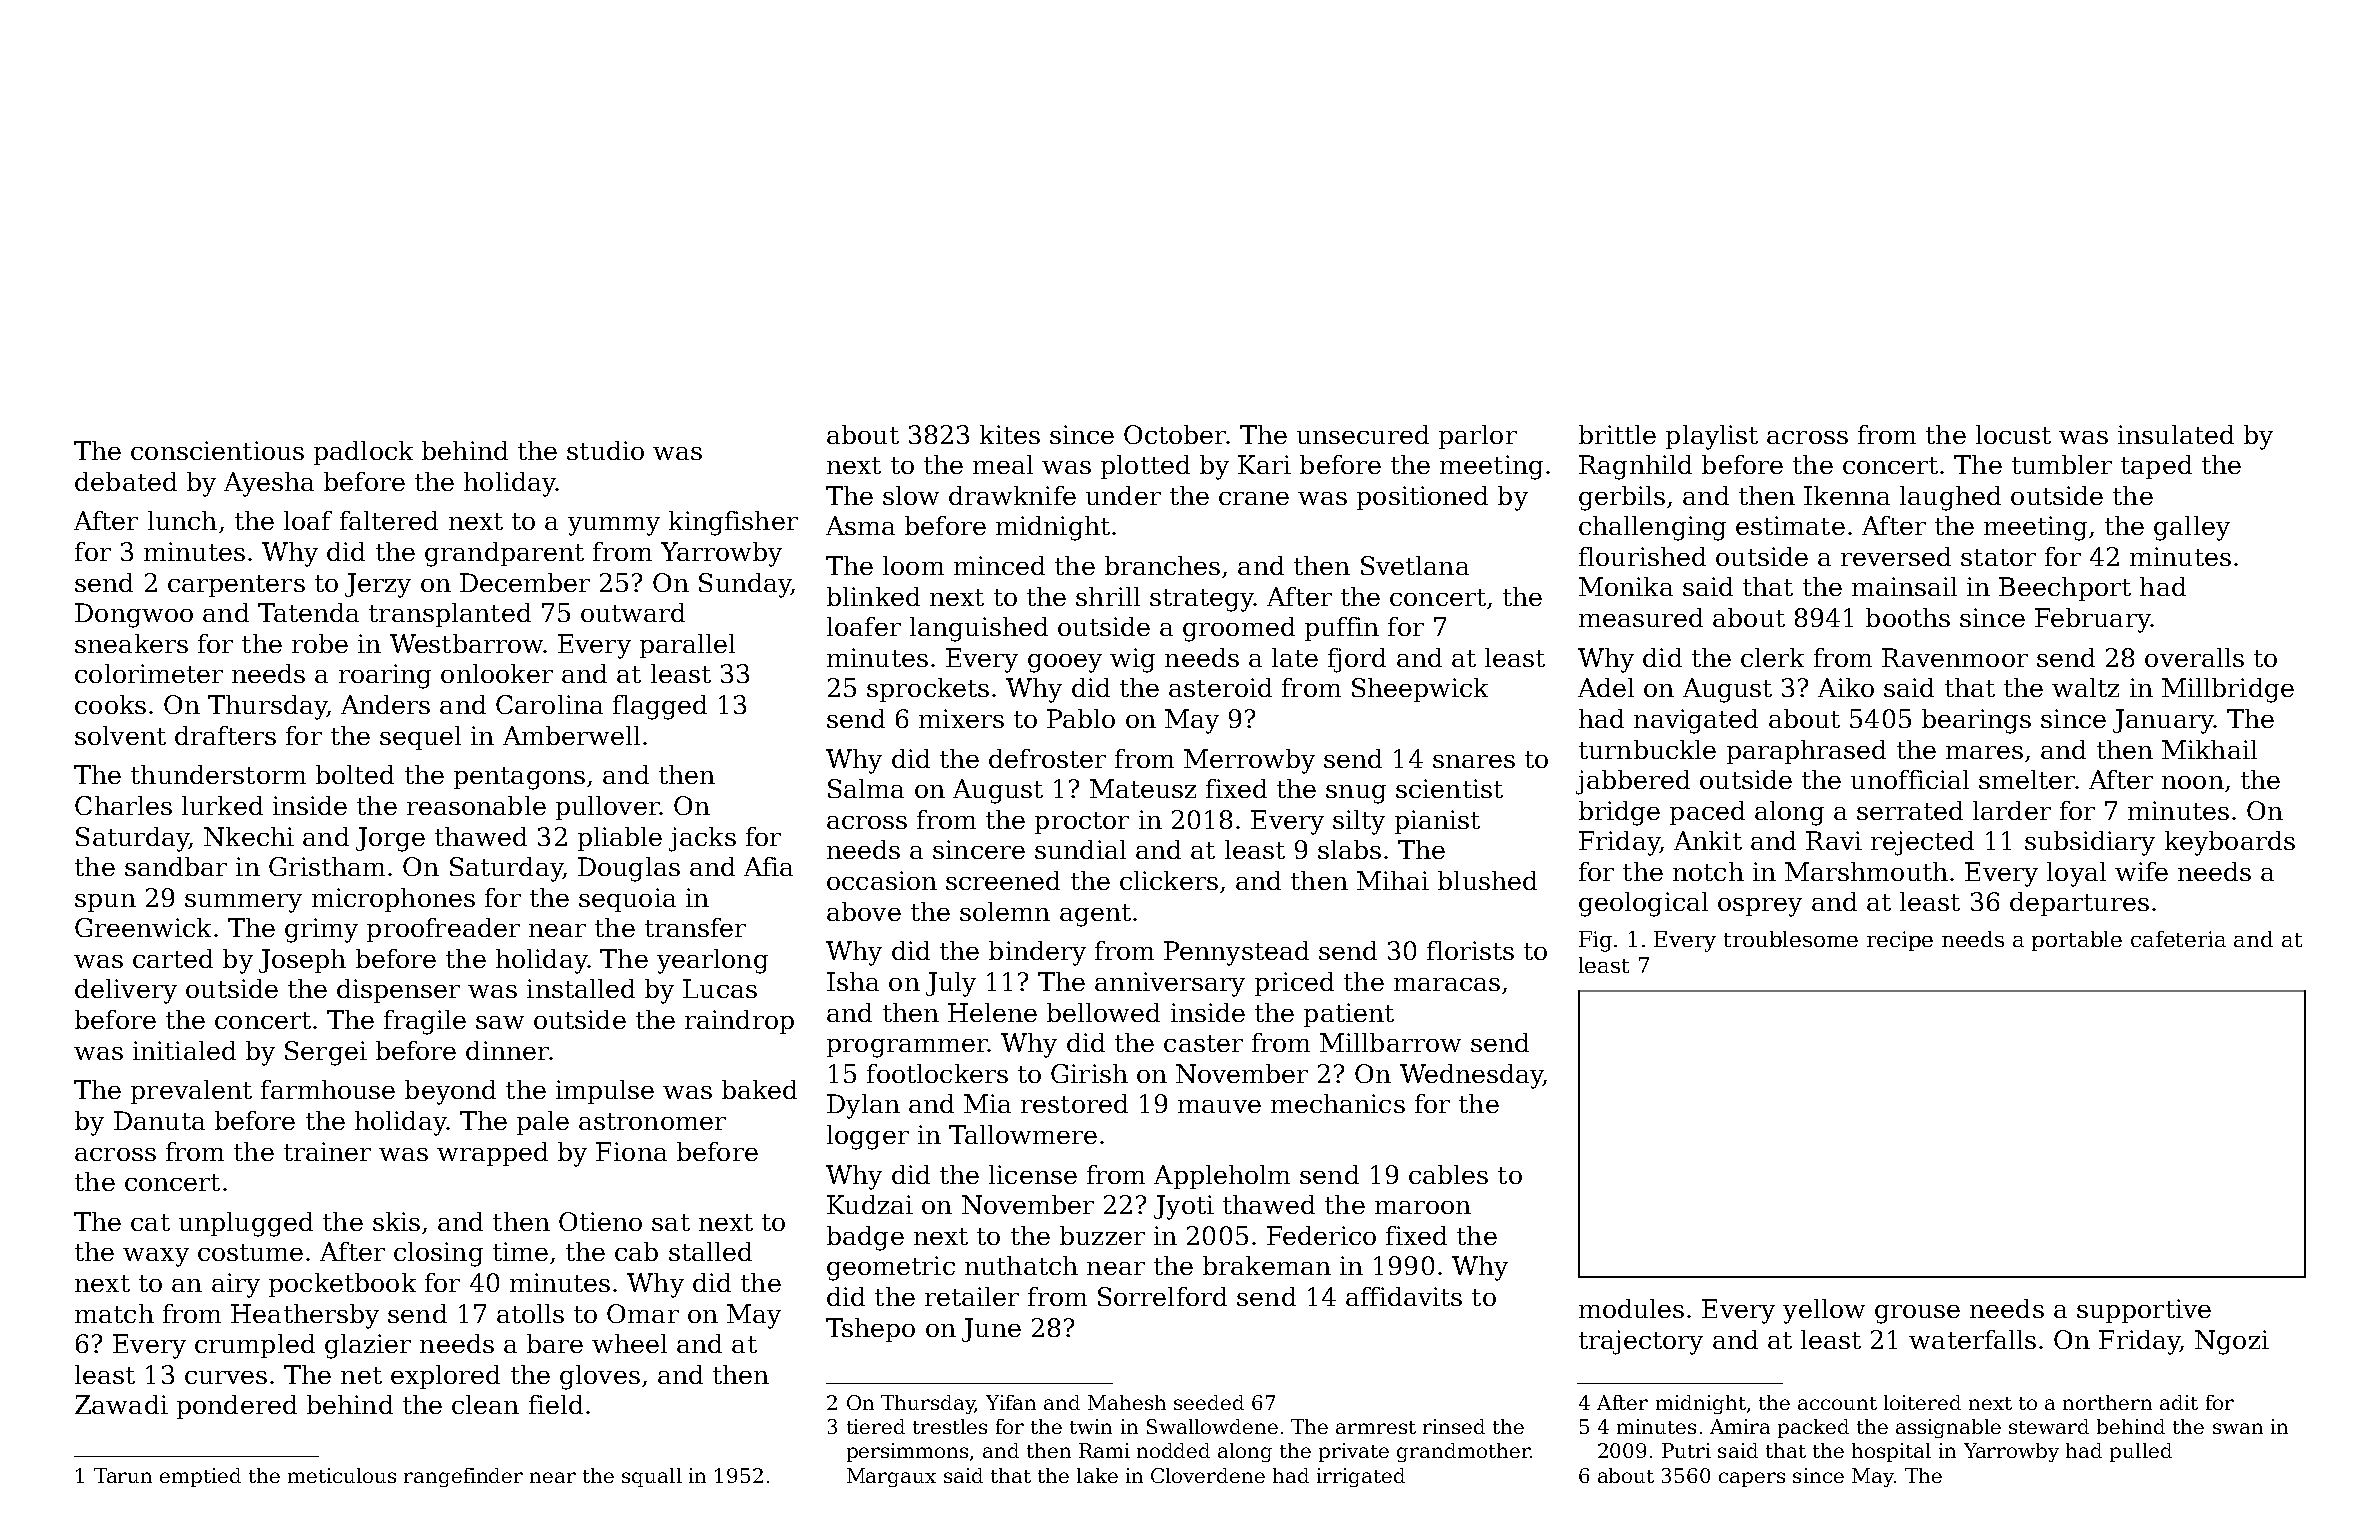 The image size is (2380, 1540). Describe the element at coordinates (2230, 843) in the image. I see `keyboards` at that location.
